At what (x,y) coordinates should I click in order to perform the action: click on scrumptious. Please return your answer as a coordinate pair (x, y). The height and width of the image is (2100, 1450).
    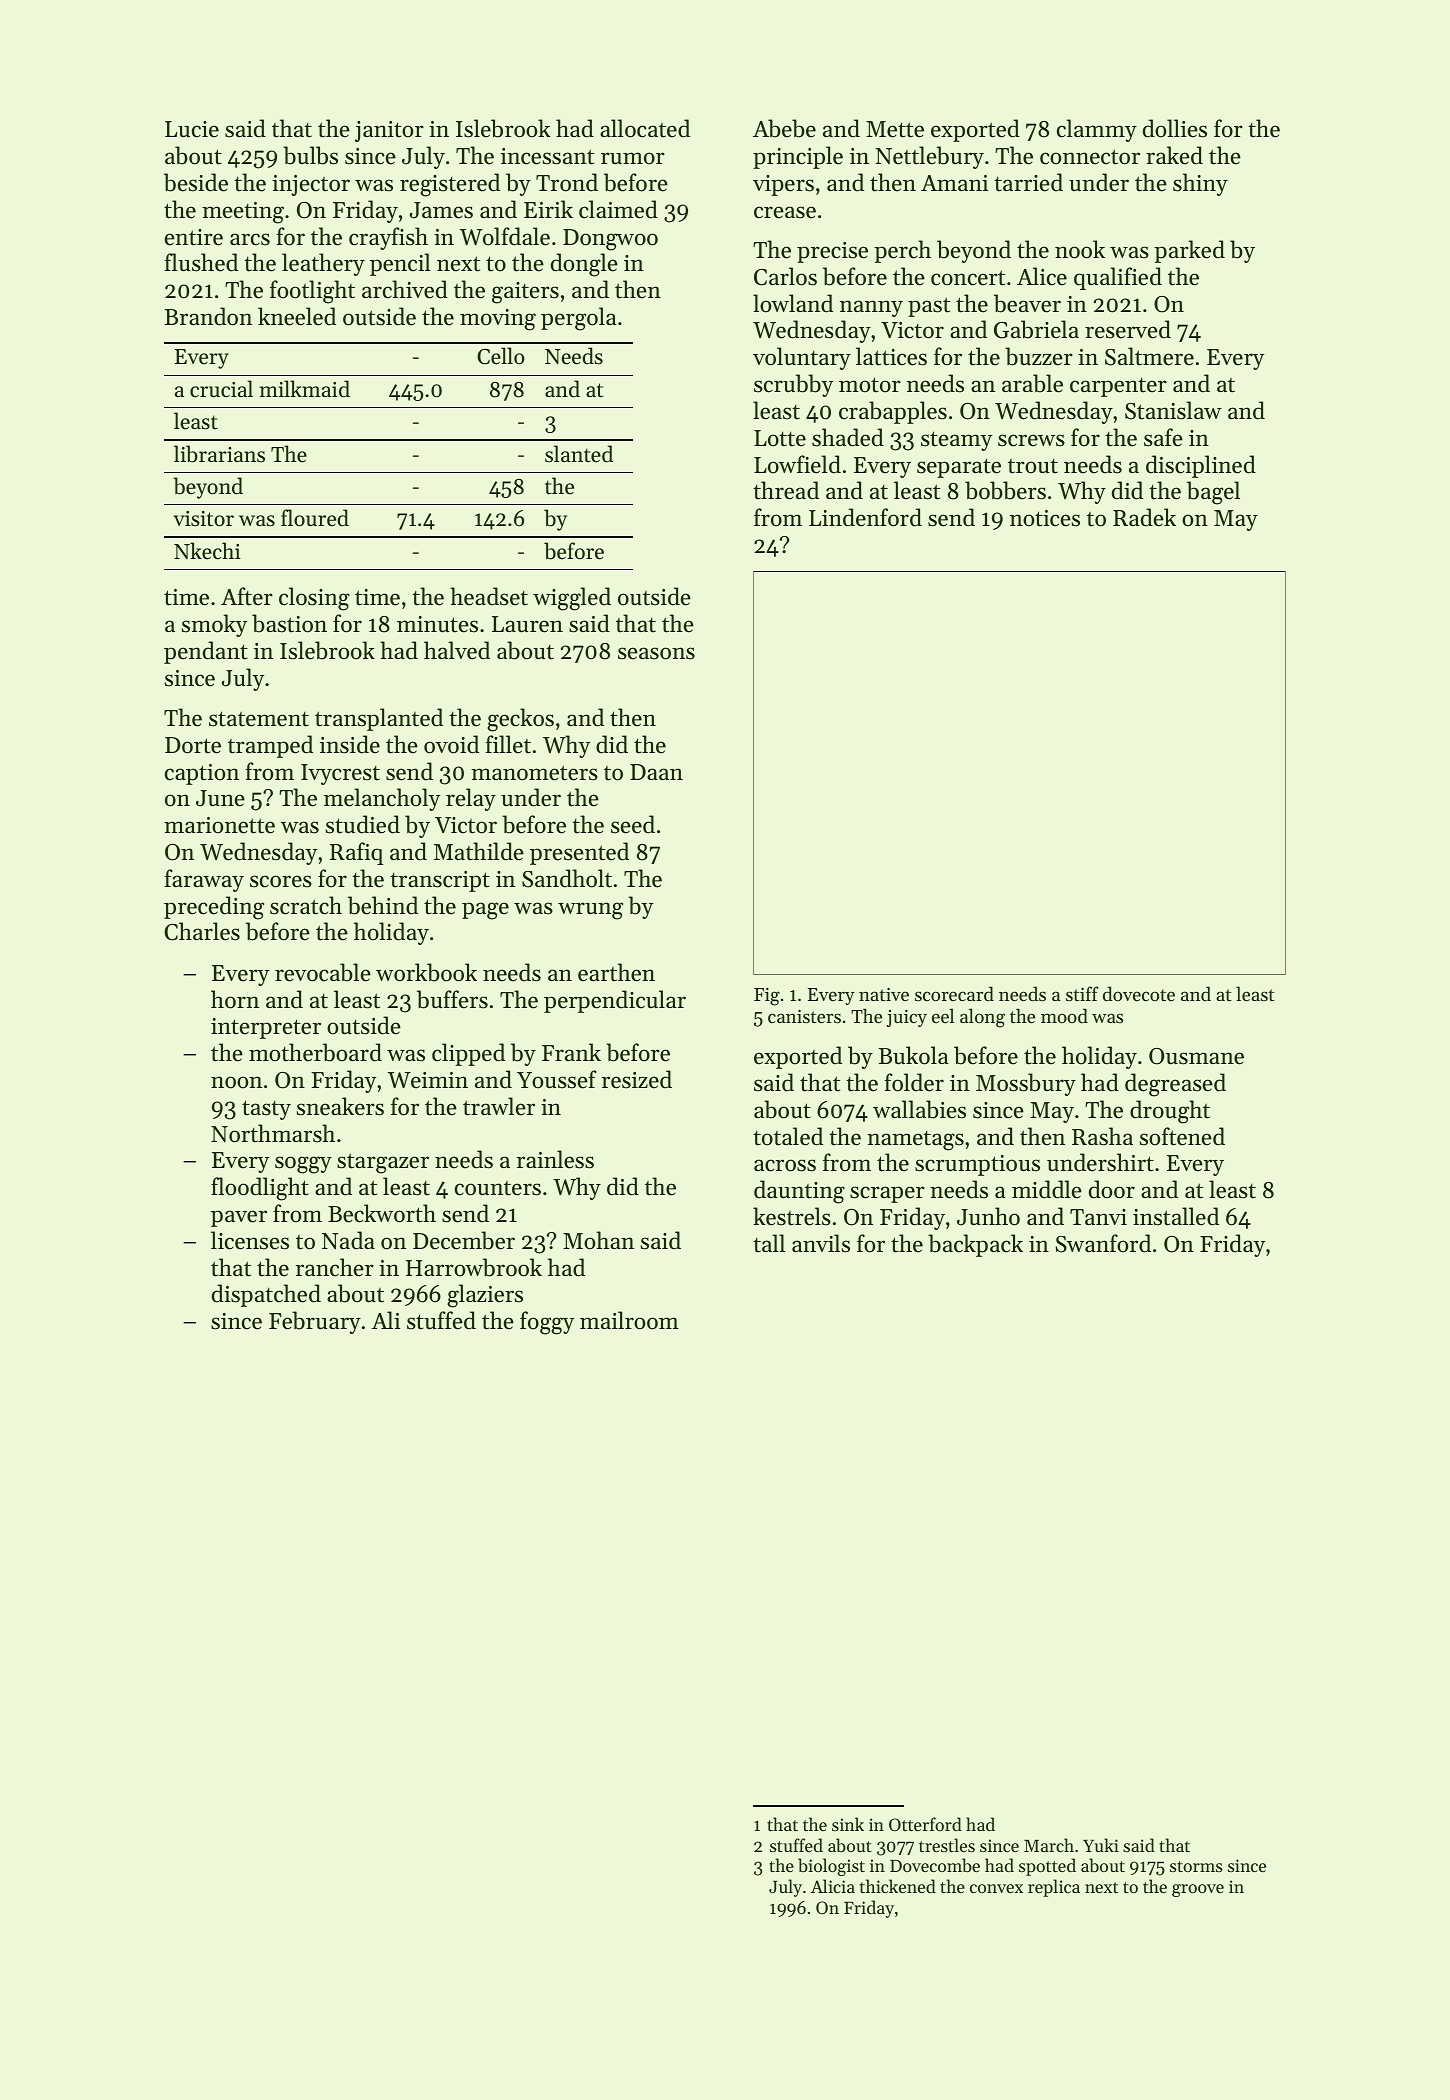
    Looking at the image, I should click on (977, 1165).
